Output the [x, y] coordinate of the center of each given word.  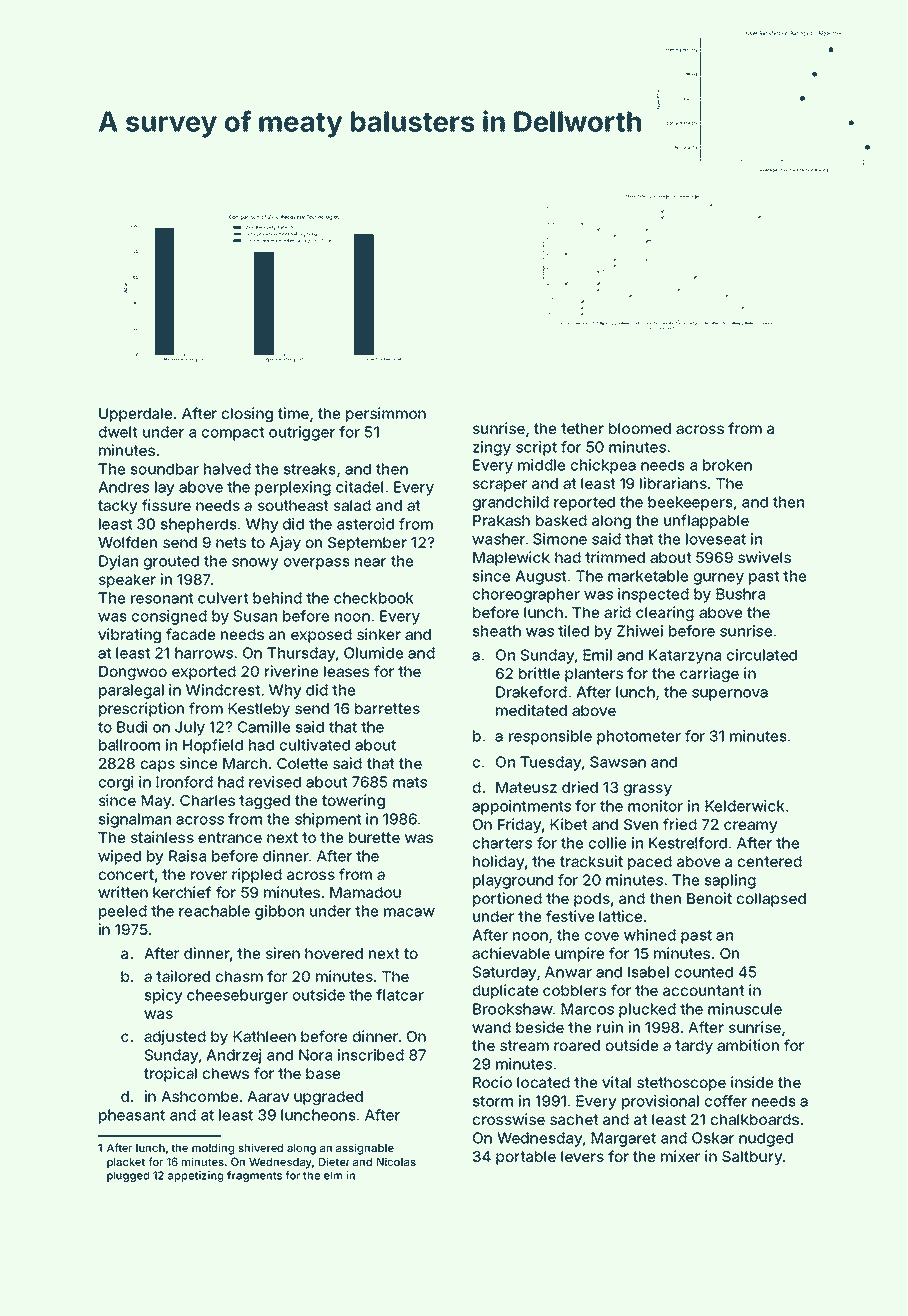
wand [491, 1027]
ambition [748, 1045]
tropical [170, 1074]
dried [580, 787]
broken [727, 465]
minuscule [745, 1009]
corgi [116, 783]
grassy [647, 790]
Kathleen [264, 1036]
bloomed [640, 428]
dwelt [117, 432]
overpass [316, 564]
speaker [127, 581]
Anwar [568, 972]
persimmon [386, 414]
